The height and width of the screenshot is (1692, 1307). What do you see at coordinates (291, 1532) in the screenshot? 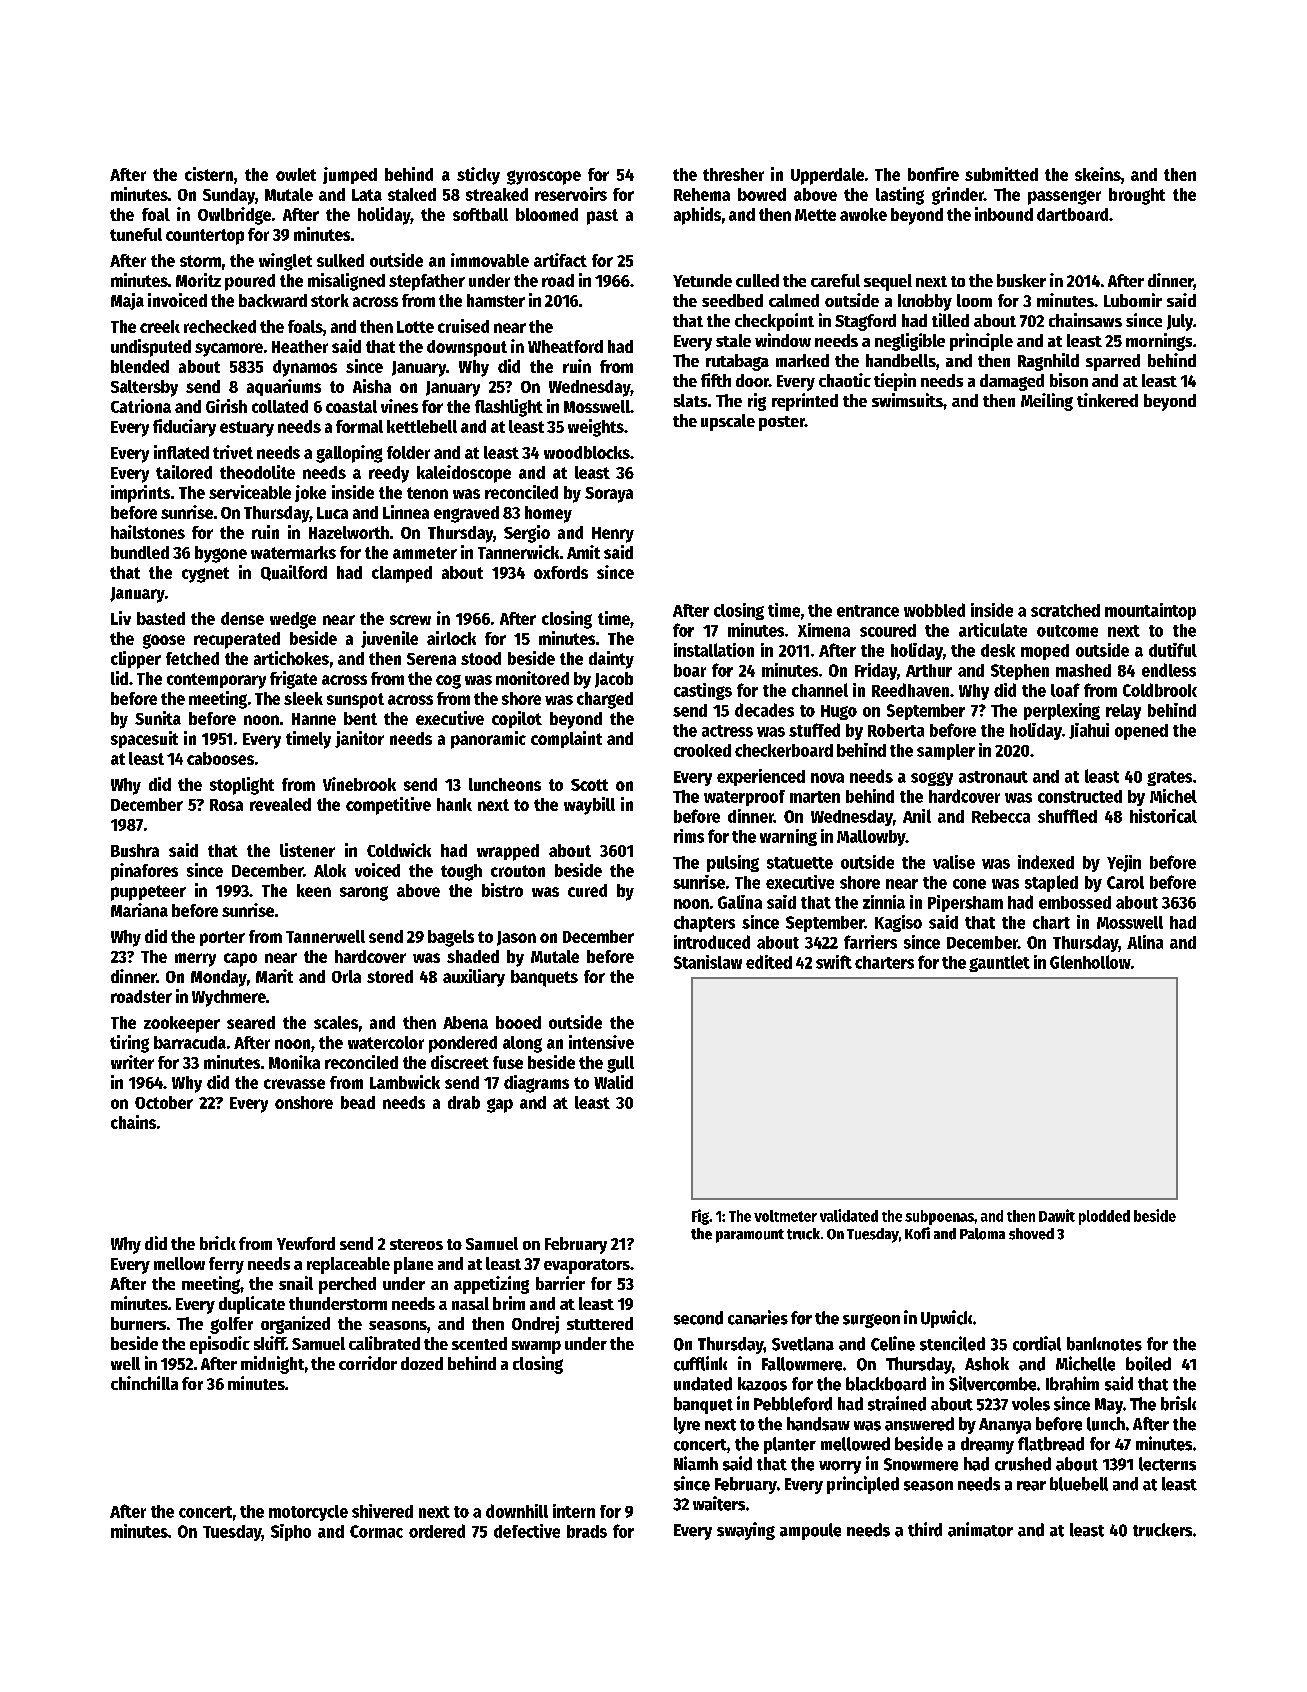
I see `Sipho` at bounding box center [291, 1532].
